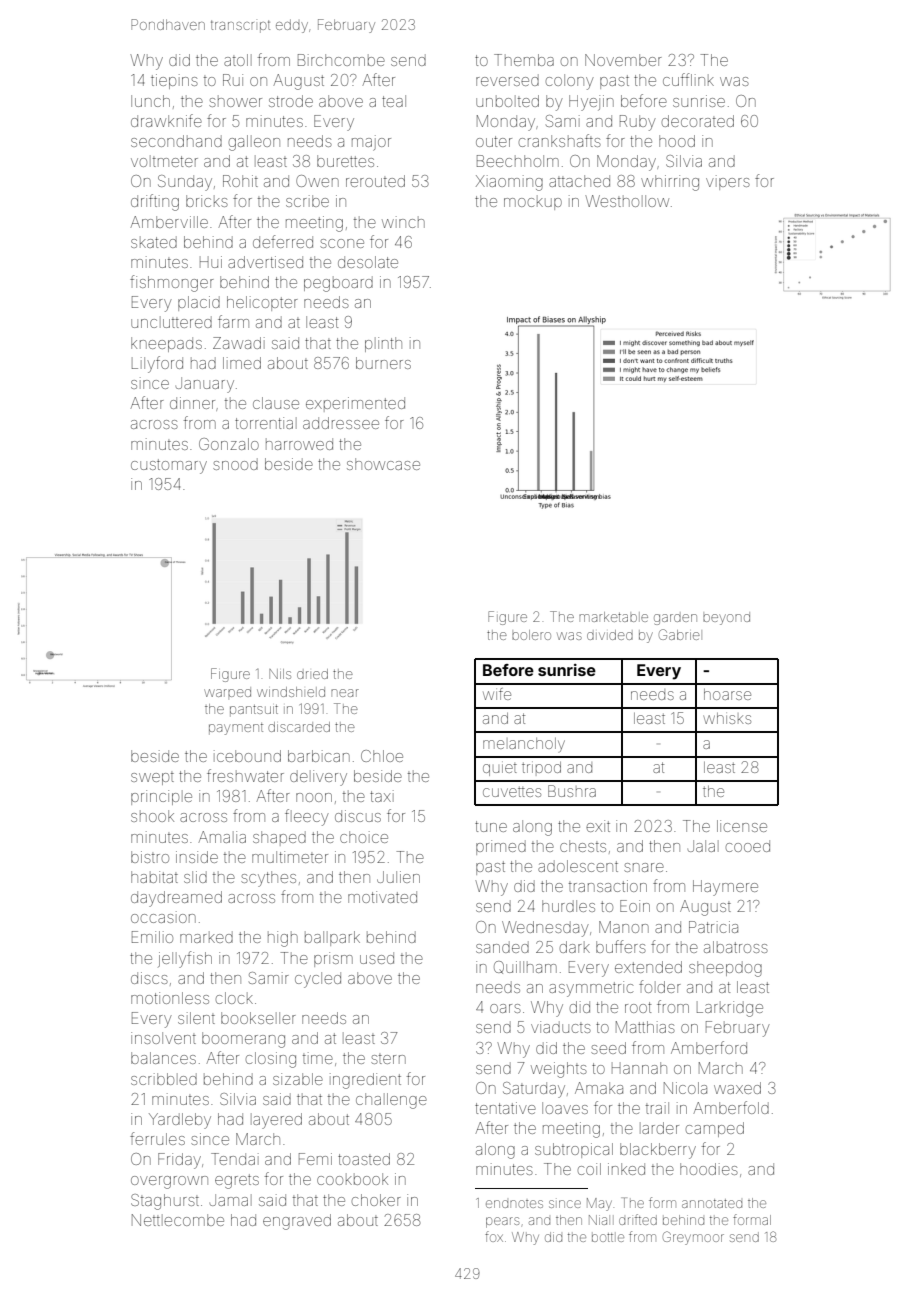 This screenshot has width=908, height=1316. What do you see at coordinates (382, 756) in the screenshot?
I see `Chloe` at bounding box center [382, 756].
